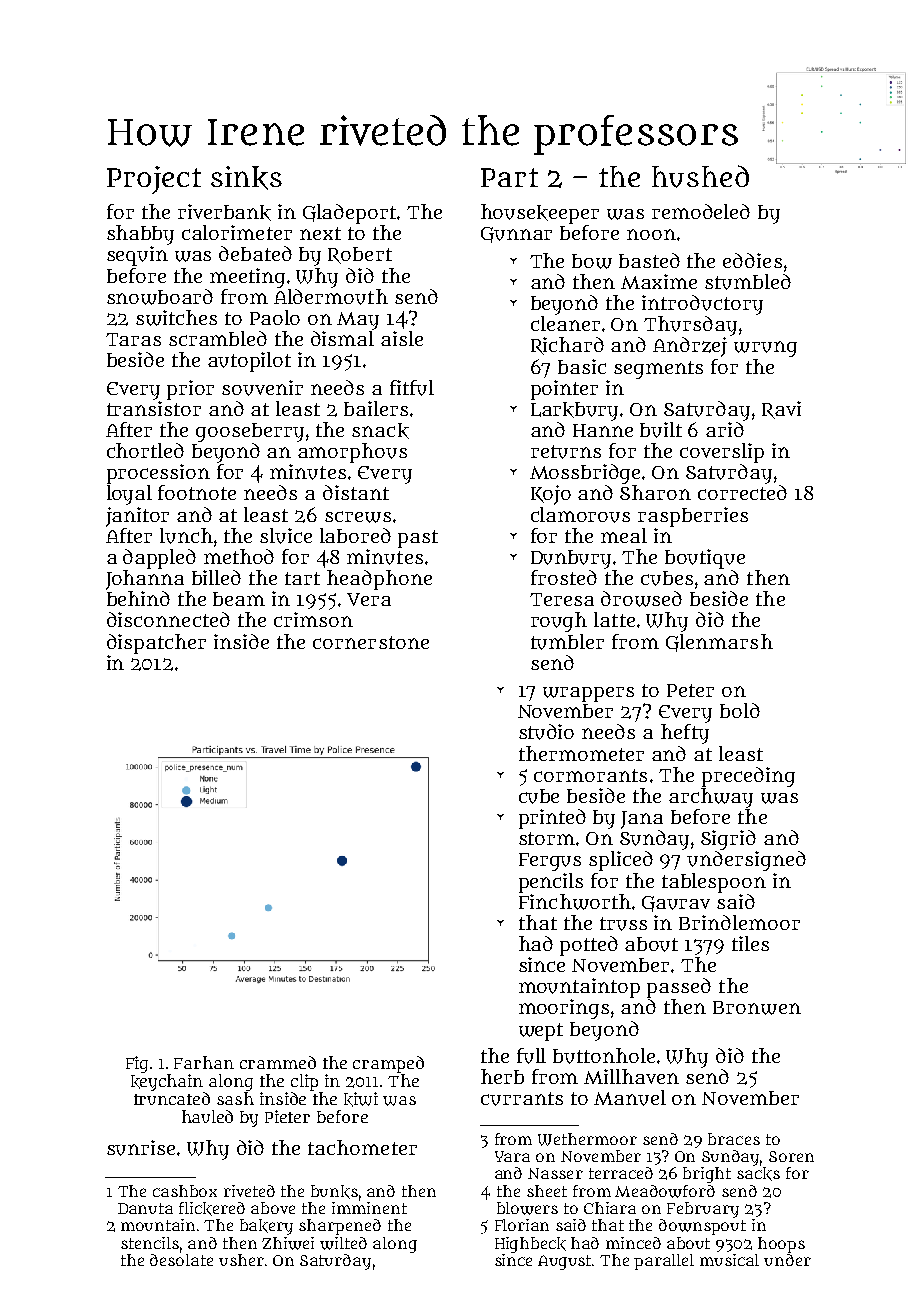 The image size is (924, 1308). Describe the element at coordinates (651, 234) in the document. I see `noon` at that location.
